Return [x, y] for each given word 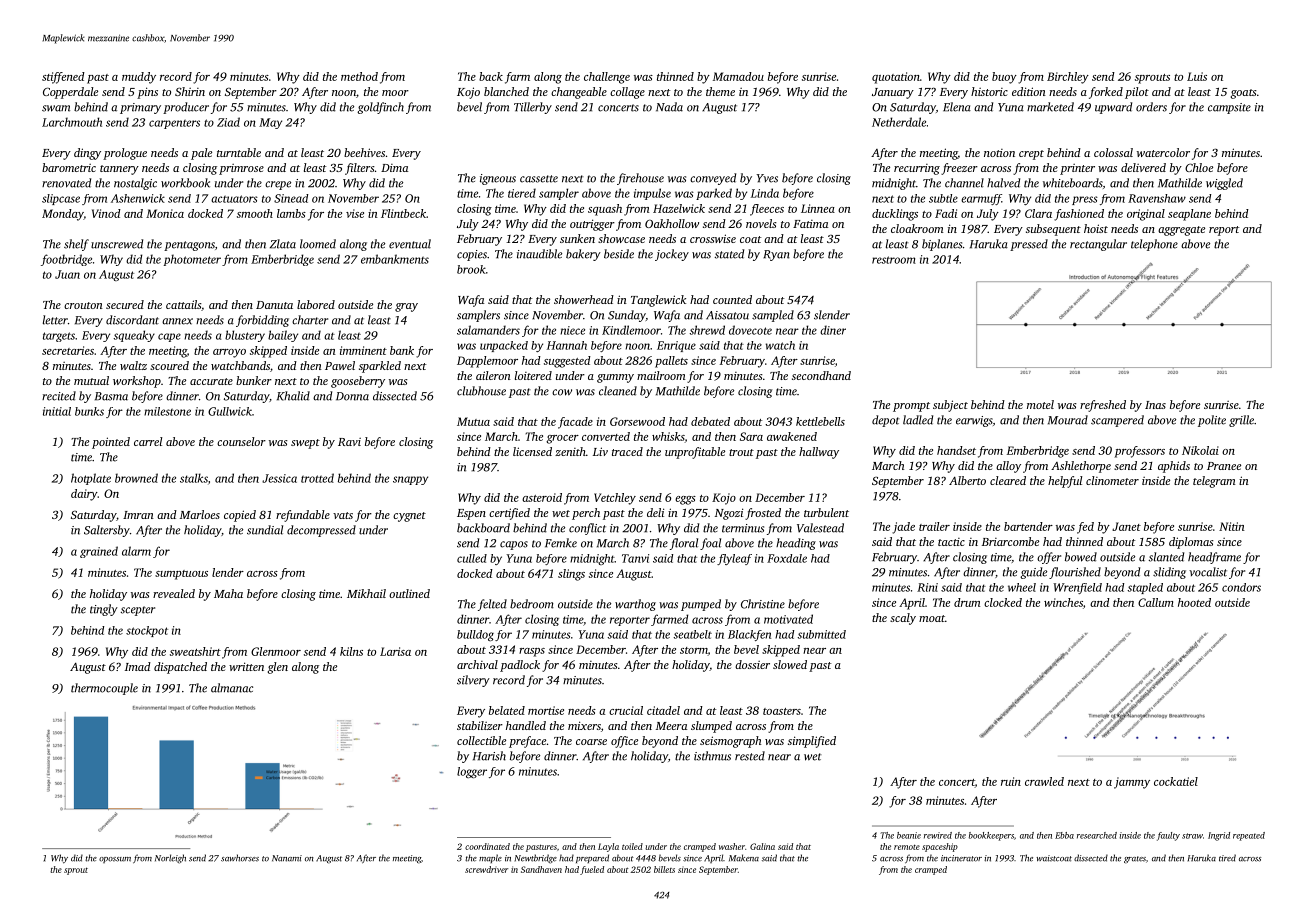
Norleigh [170, 859]
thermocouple [104, 689]
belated [507, 710]
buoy [1004, 78]
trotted [317, 478]
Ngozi [729, 514]
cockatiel [1176, 781]
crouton [83, 305]
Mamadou [738, 76]
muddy [139, 78]
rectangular [1098, 245]
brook [471, 269]
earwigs [974, 421]
